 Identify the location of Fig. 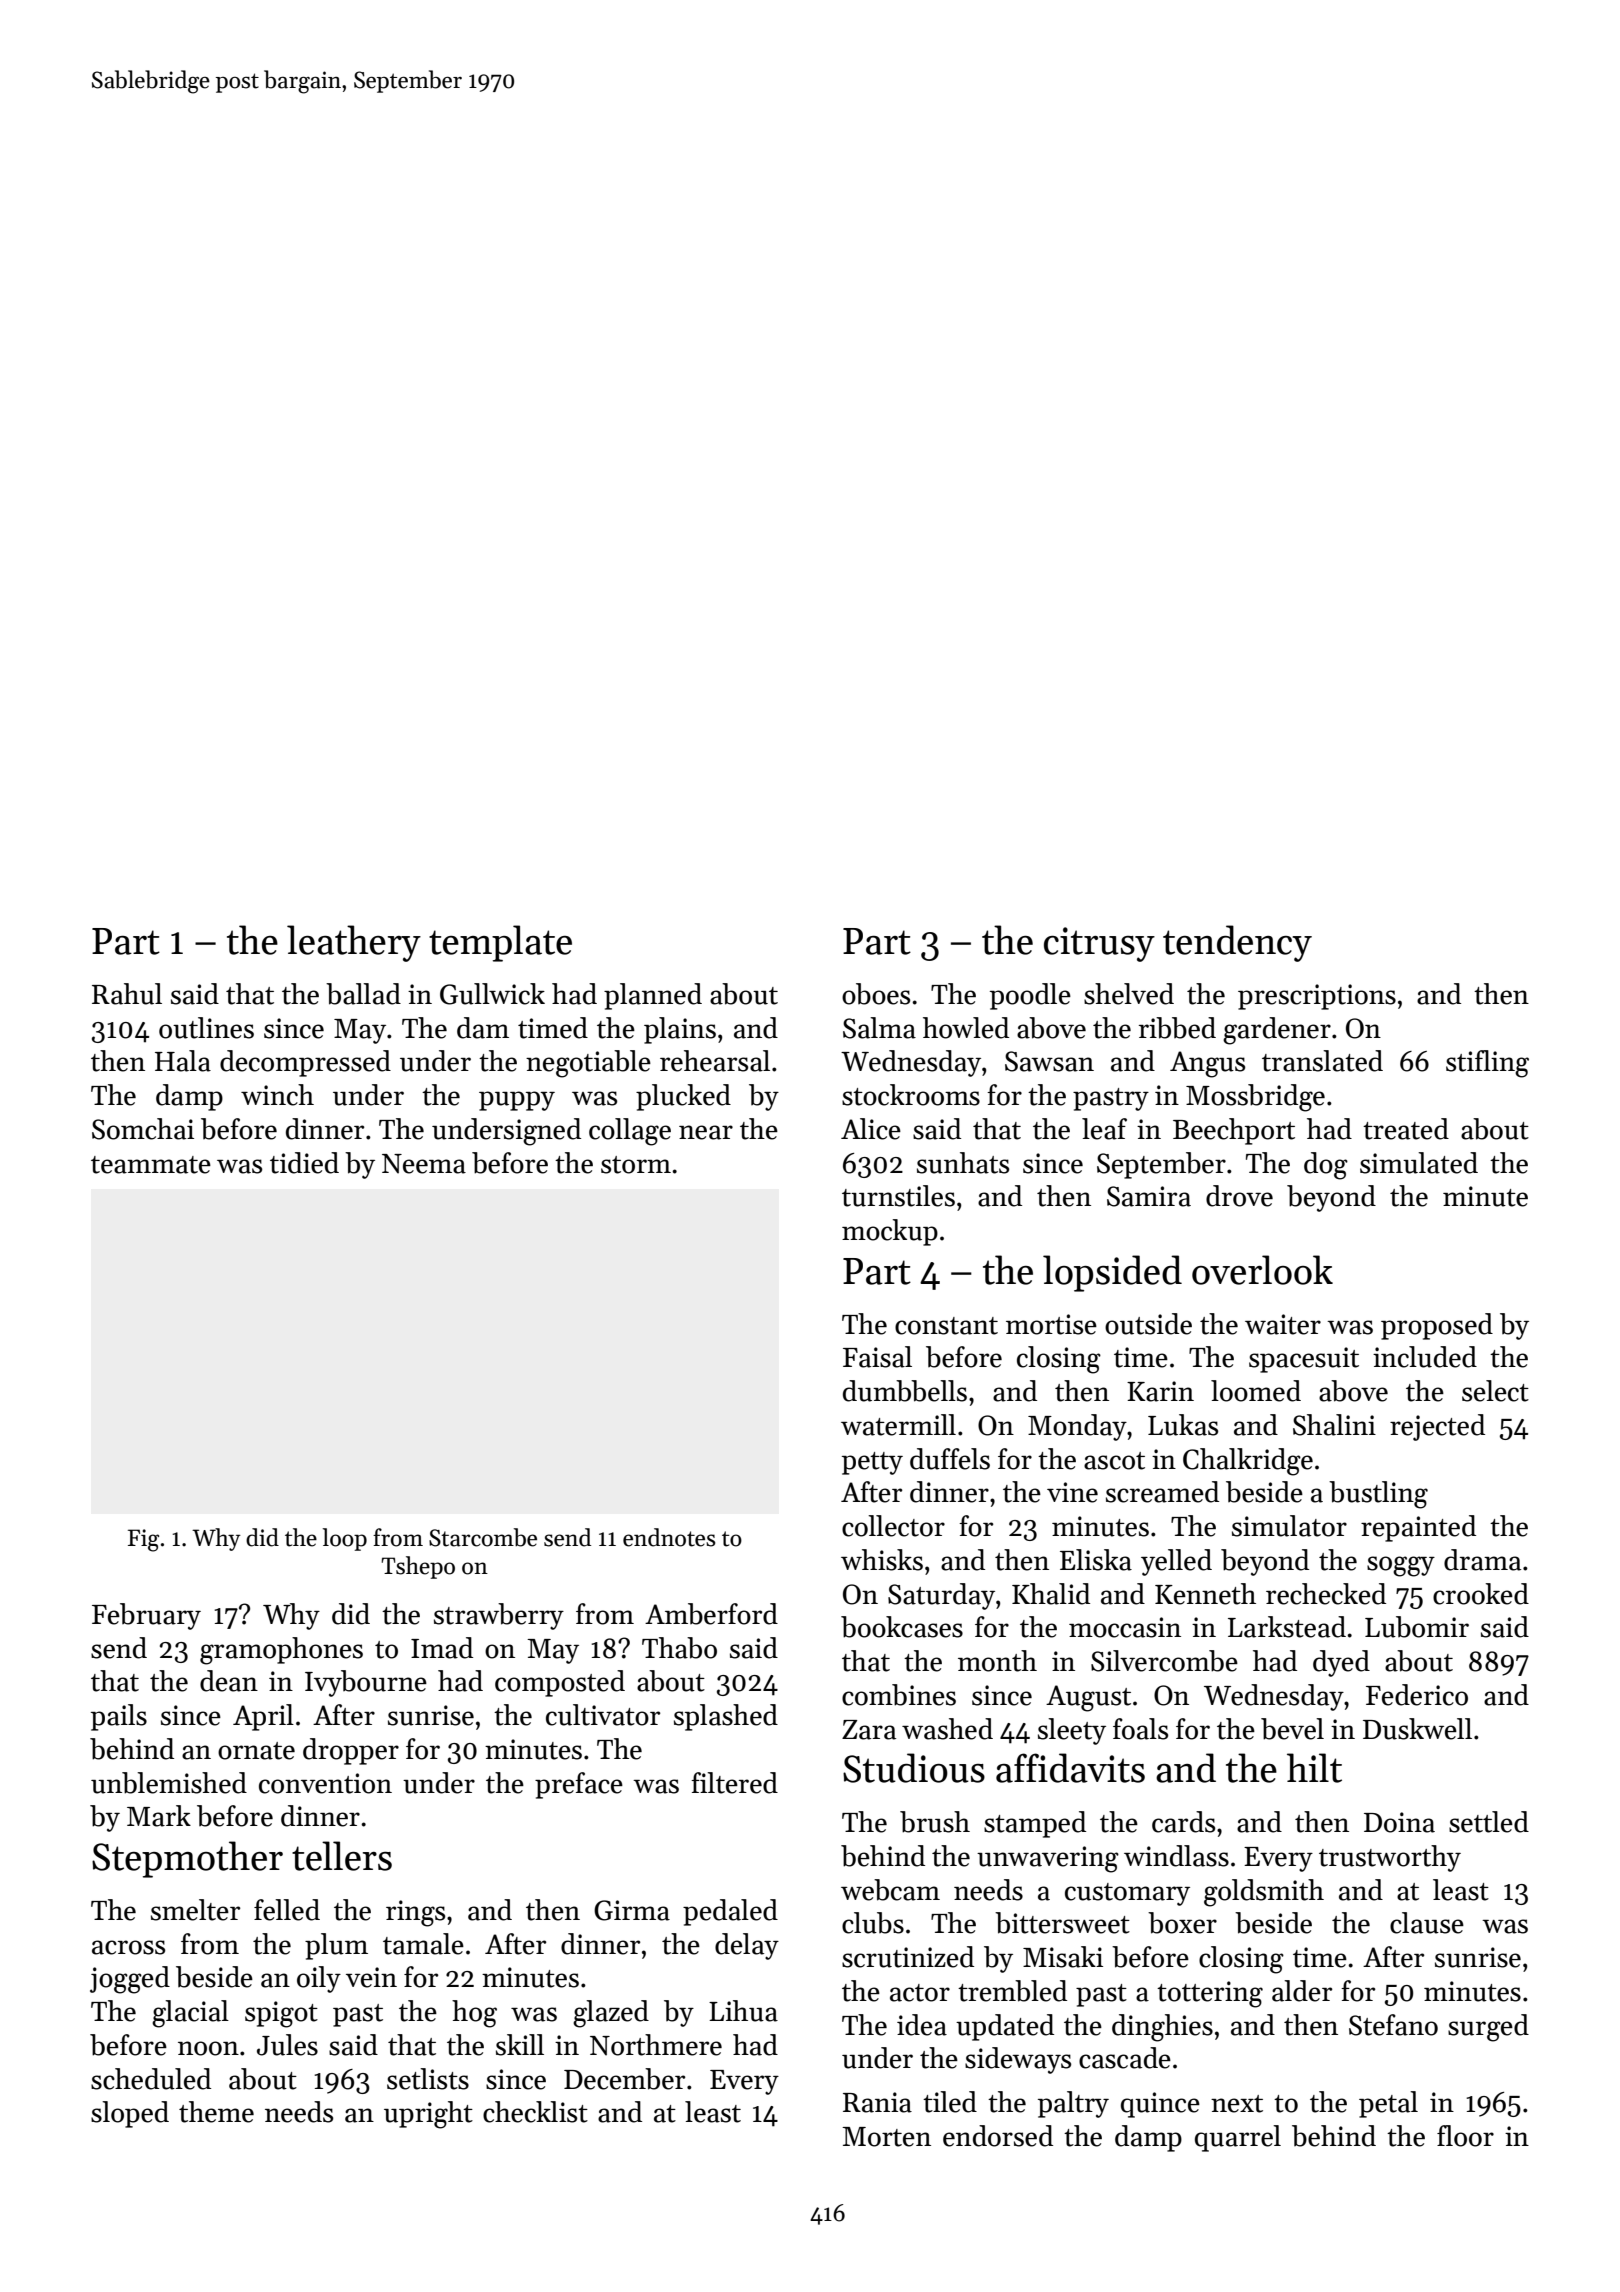
(143, 1540).
